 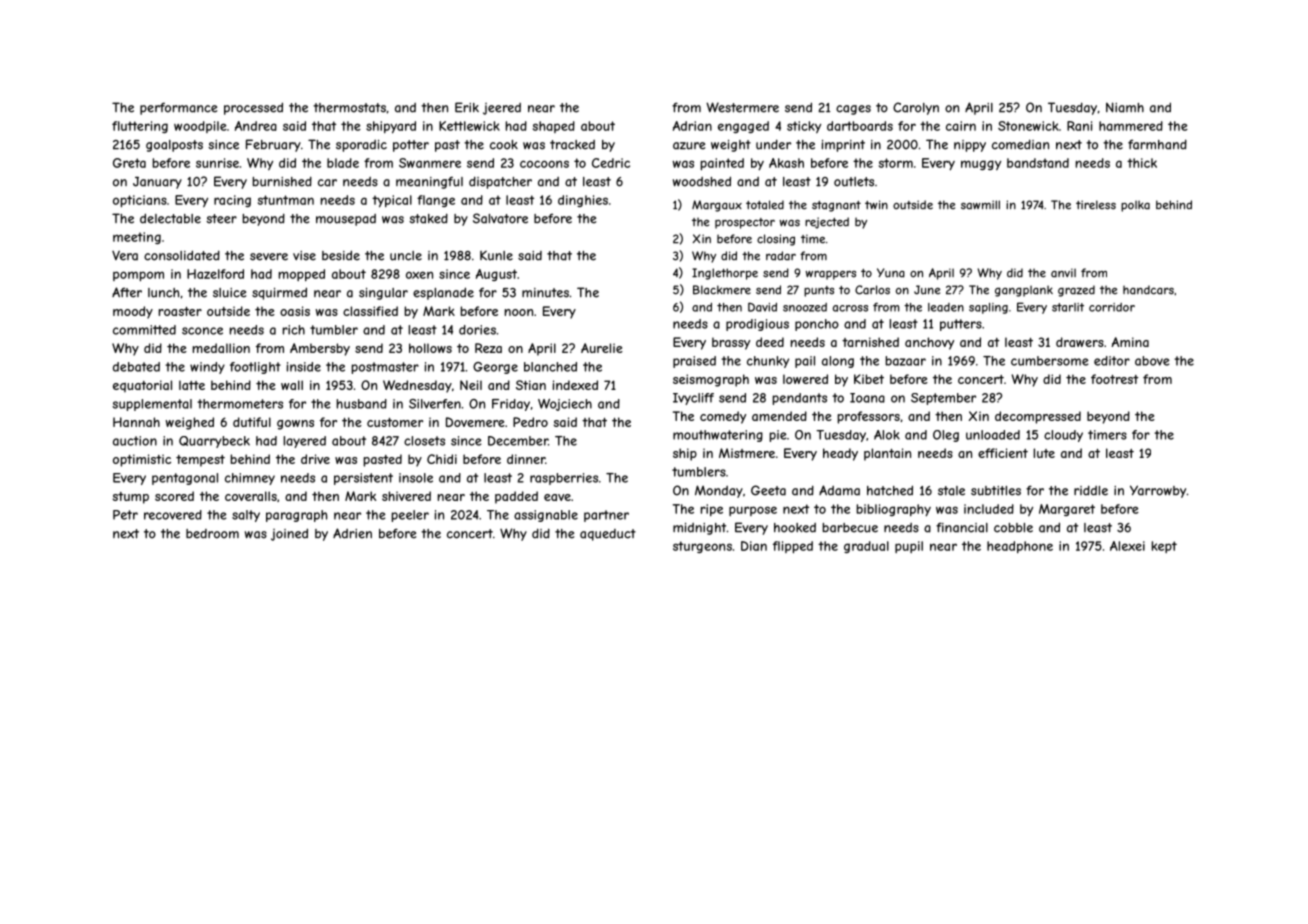 What do you see at coordinates (747, 453) in the screenshot?
I see `Mistmere` at bounding box center [747, 453].
